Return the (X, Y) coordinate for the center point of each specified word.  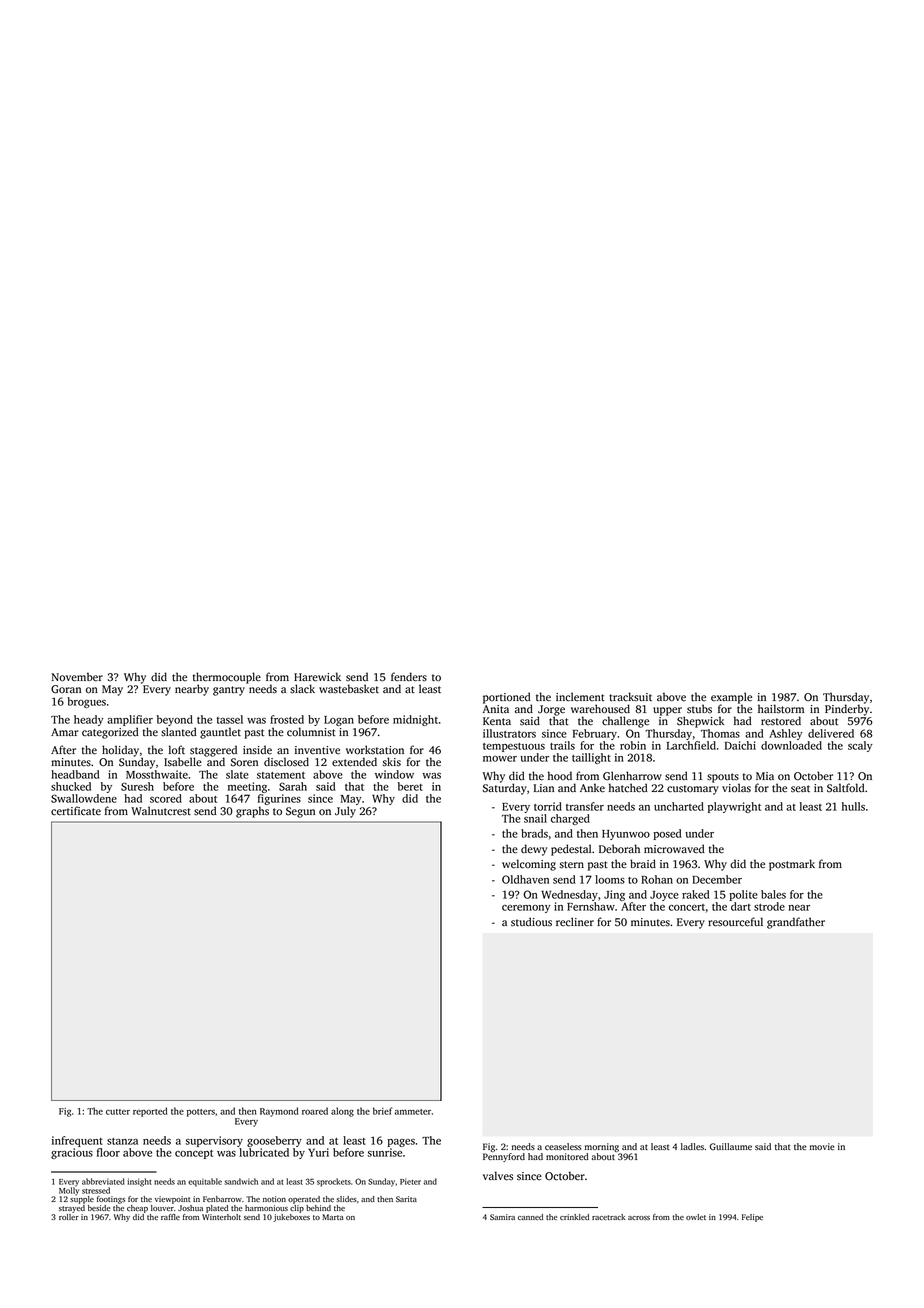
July (345, 812)
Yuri (318, 1152)
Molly (69, 1191)
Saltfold (845, 788)
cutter (118, 1112)
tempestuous (514, 747)
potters (201, 1113)
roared (315, 1111)
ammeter (413, 1112)
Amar (65, 732)
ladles (692, 1146)
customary (693, 790)
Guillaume (731, 1147)
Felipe (752, 1218)
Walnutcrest (161, 811)
